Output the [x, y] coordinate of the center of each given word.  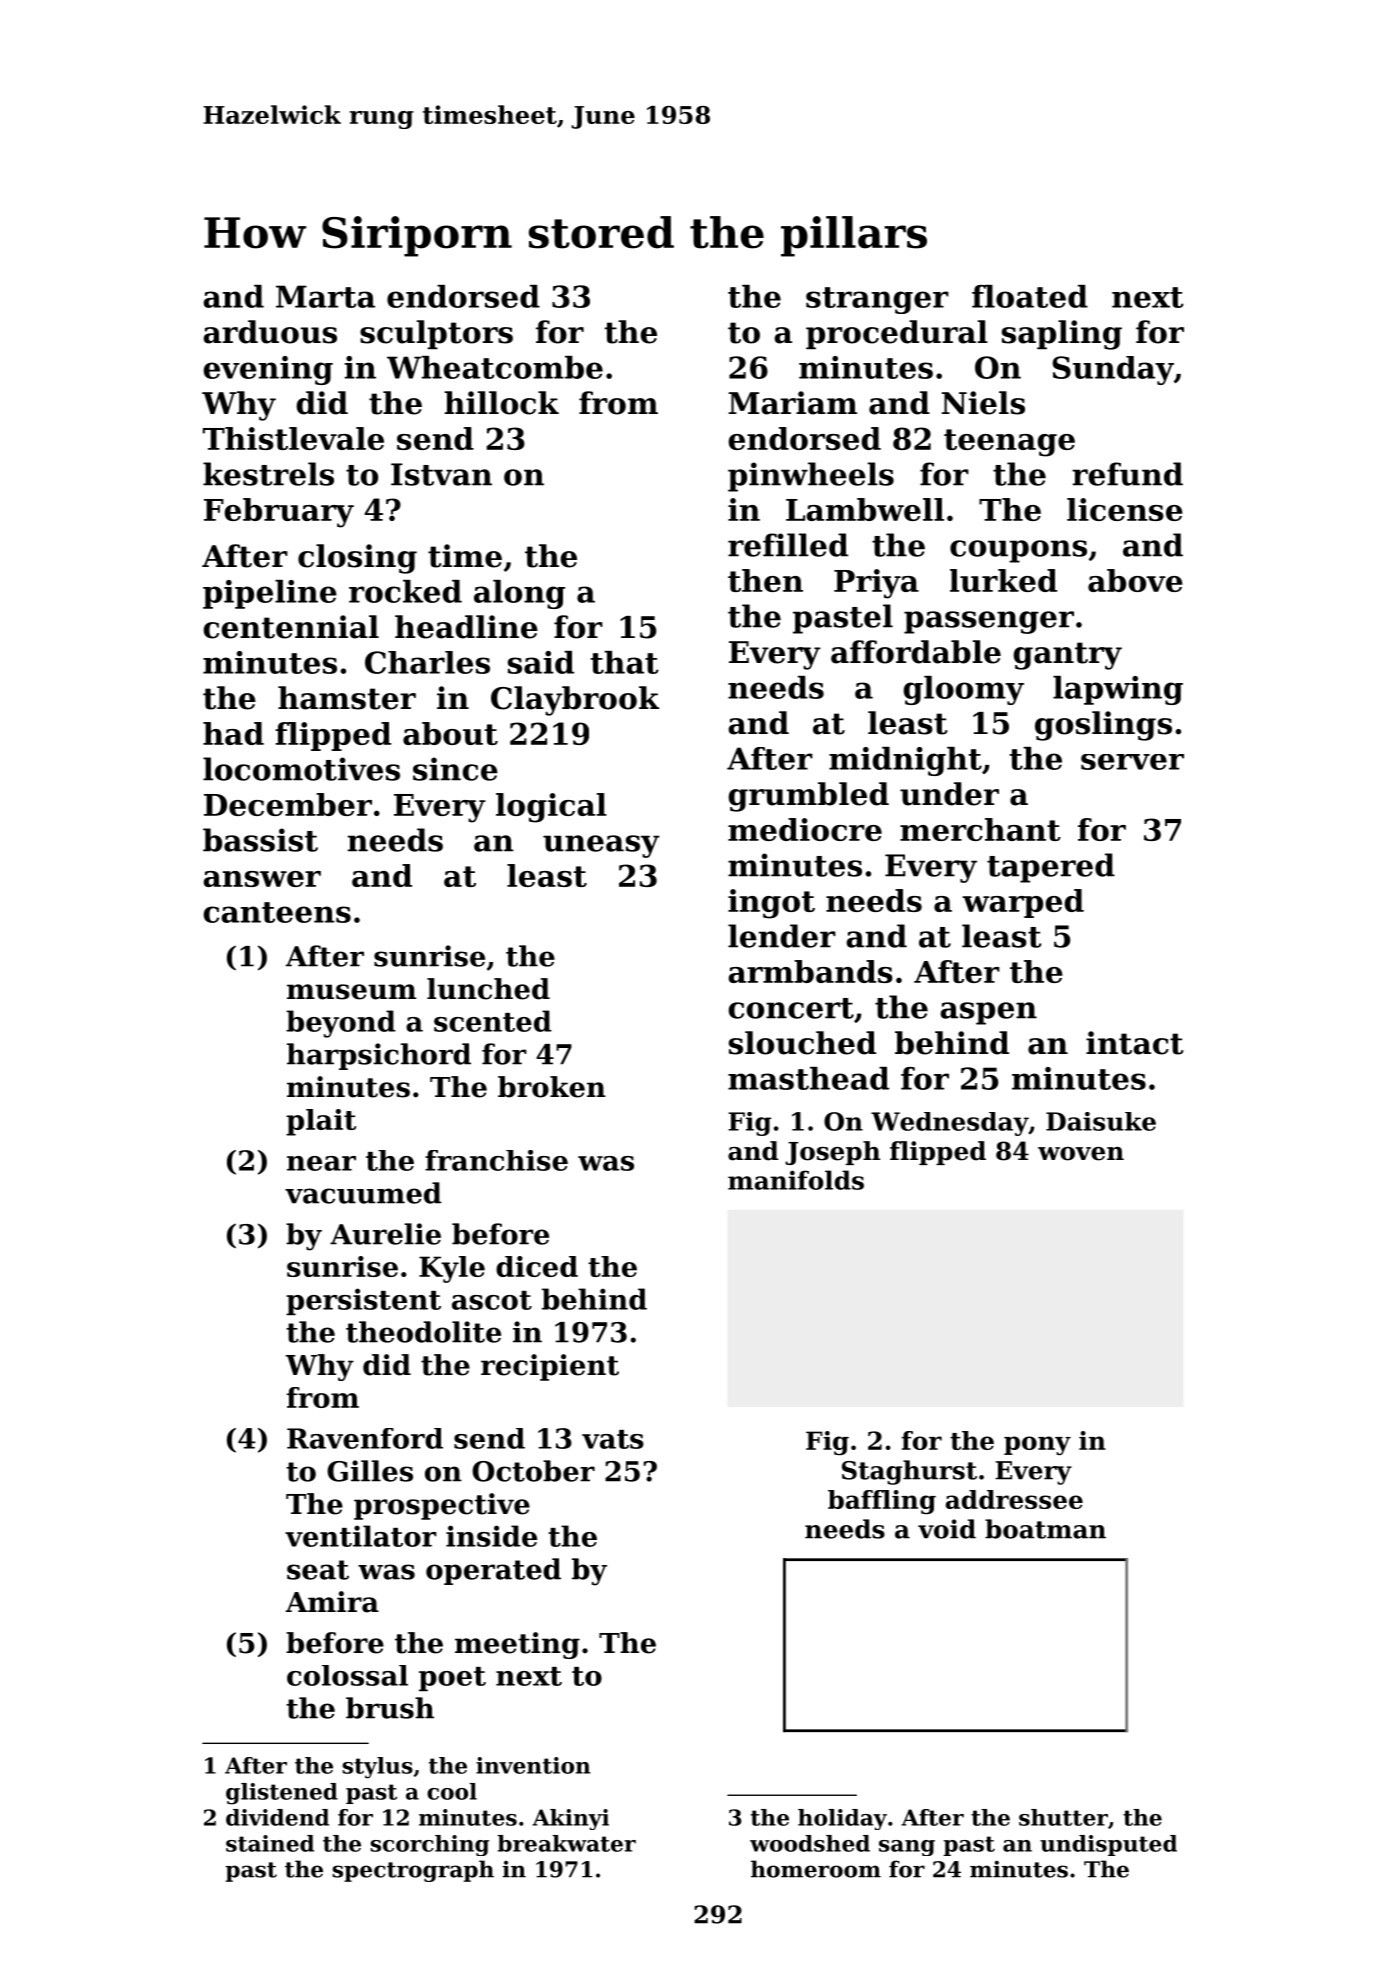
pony [1037, 1445]
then [765, 580]
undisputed [1108, 1845]
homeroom [816, 1869]
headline [466, 627]
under [949, 794]
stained [270, 1843]
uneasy [601, 846]
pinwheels [811, 477]
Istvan [441, 474]
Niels [983, 403]
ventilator [361, 1536]
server [1132, 762]
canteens [277, 912]
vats [613, 1439]
